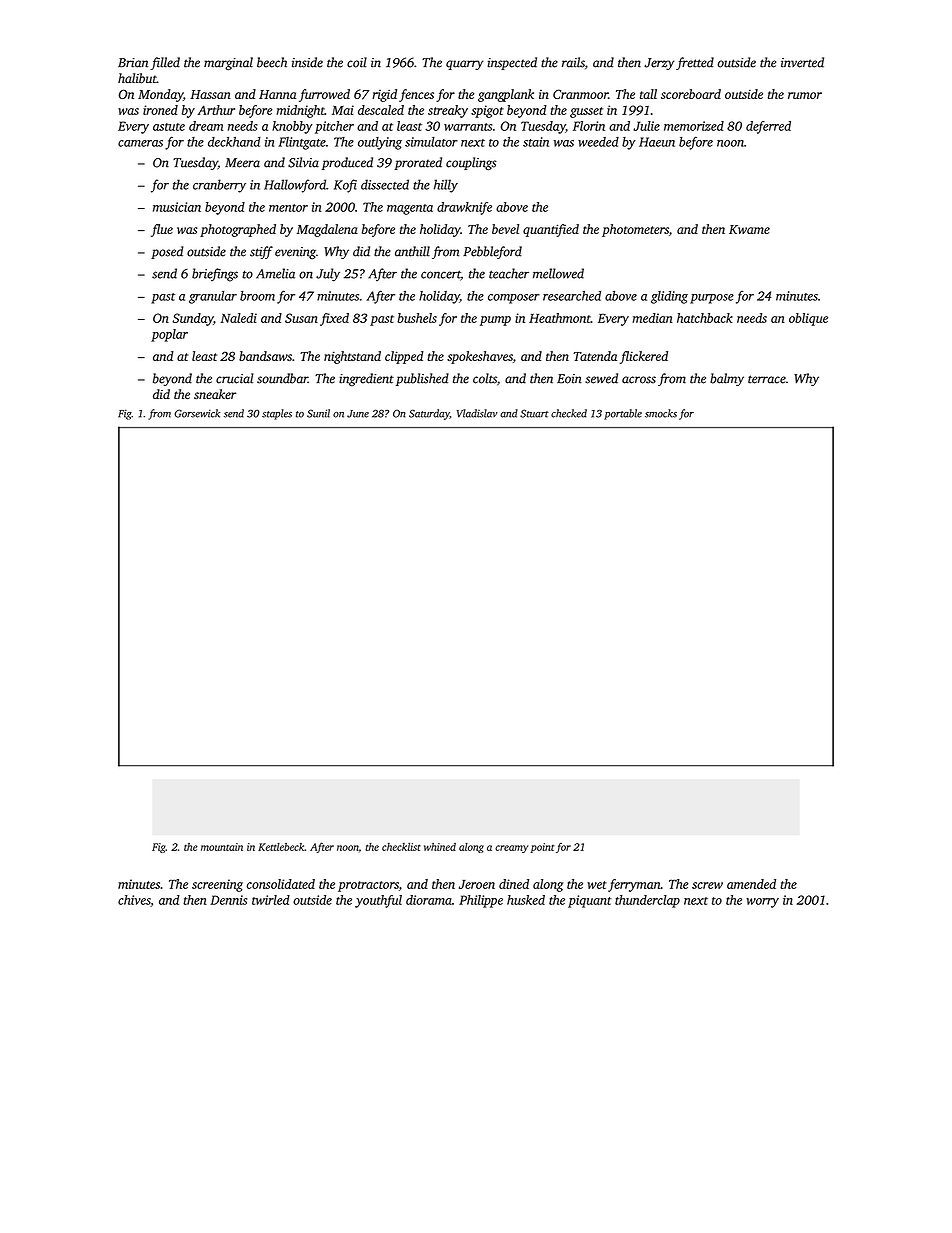 The width and height of the screenshot is (952, 1233). Describe the element at coordinates (222, 847) in the screenshot. I see `mountain` at that location.
